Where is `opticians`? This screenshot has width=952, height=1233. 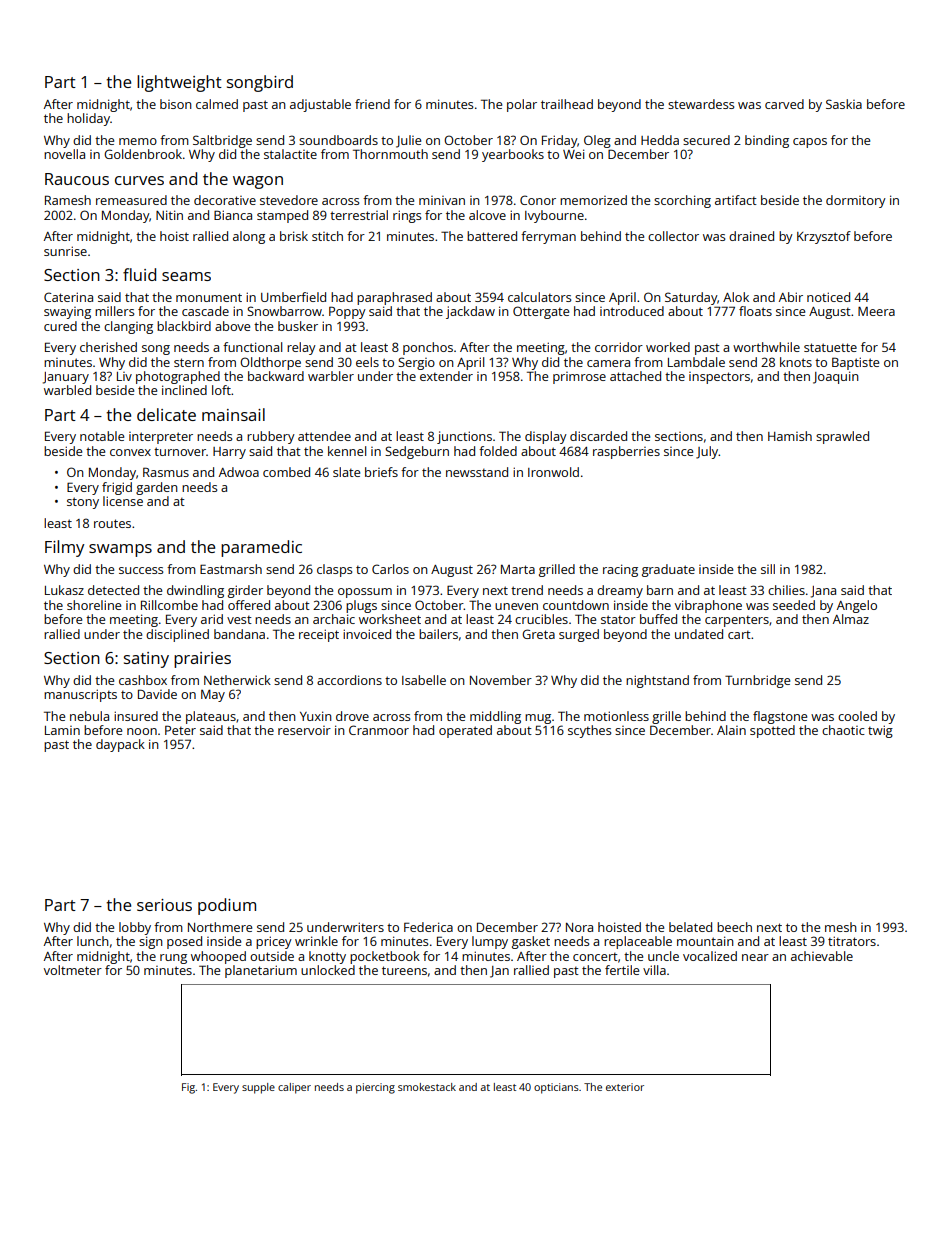 opticians is located at coordinates (556, 1088).
